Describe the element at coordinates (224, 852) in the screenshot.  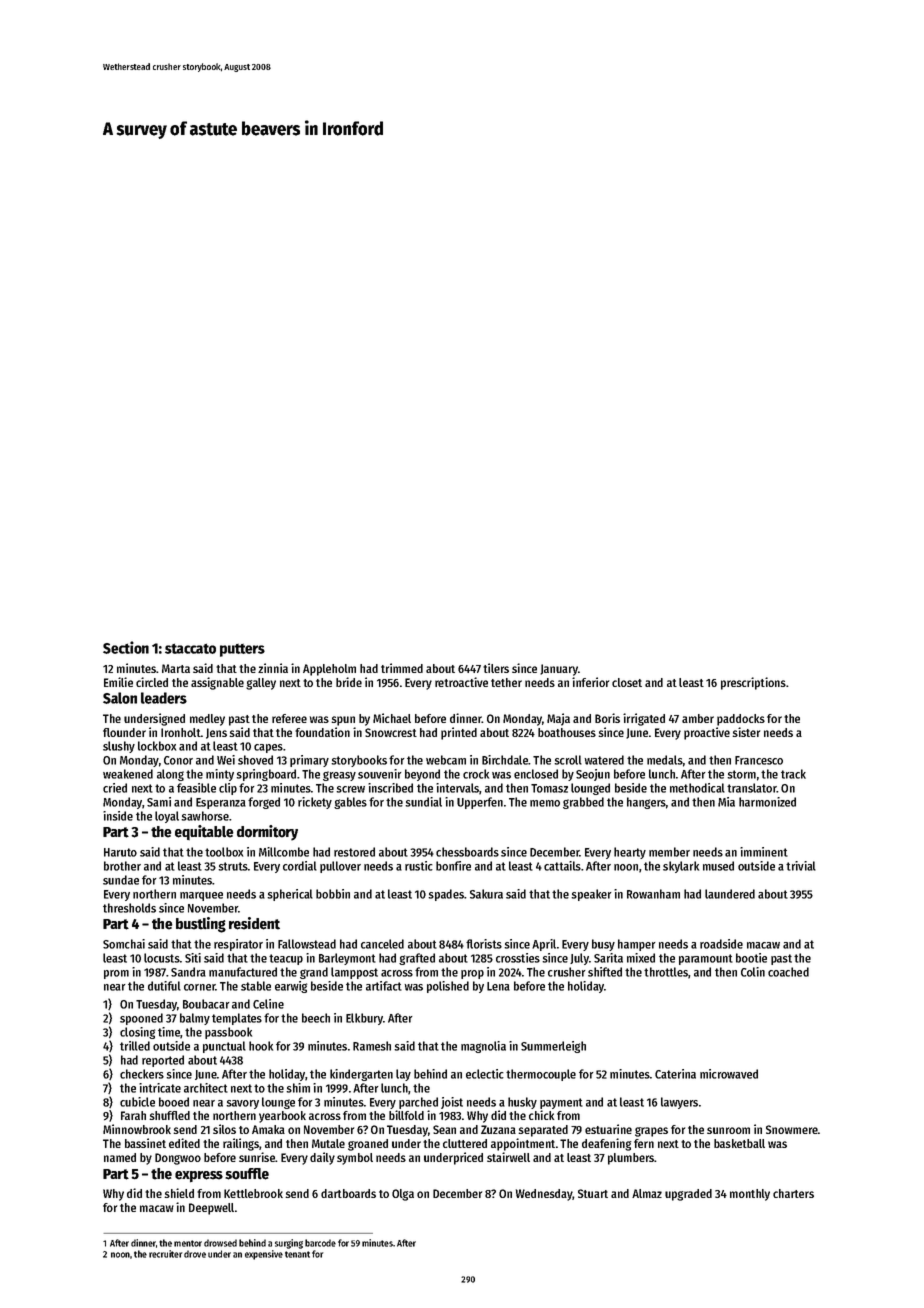
I see `toolbox` at that location.
